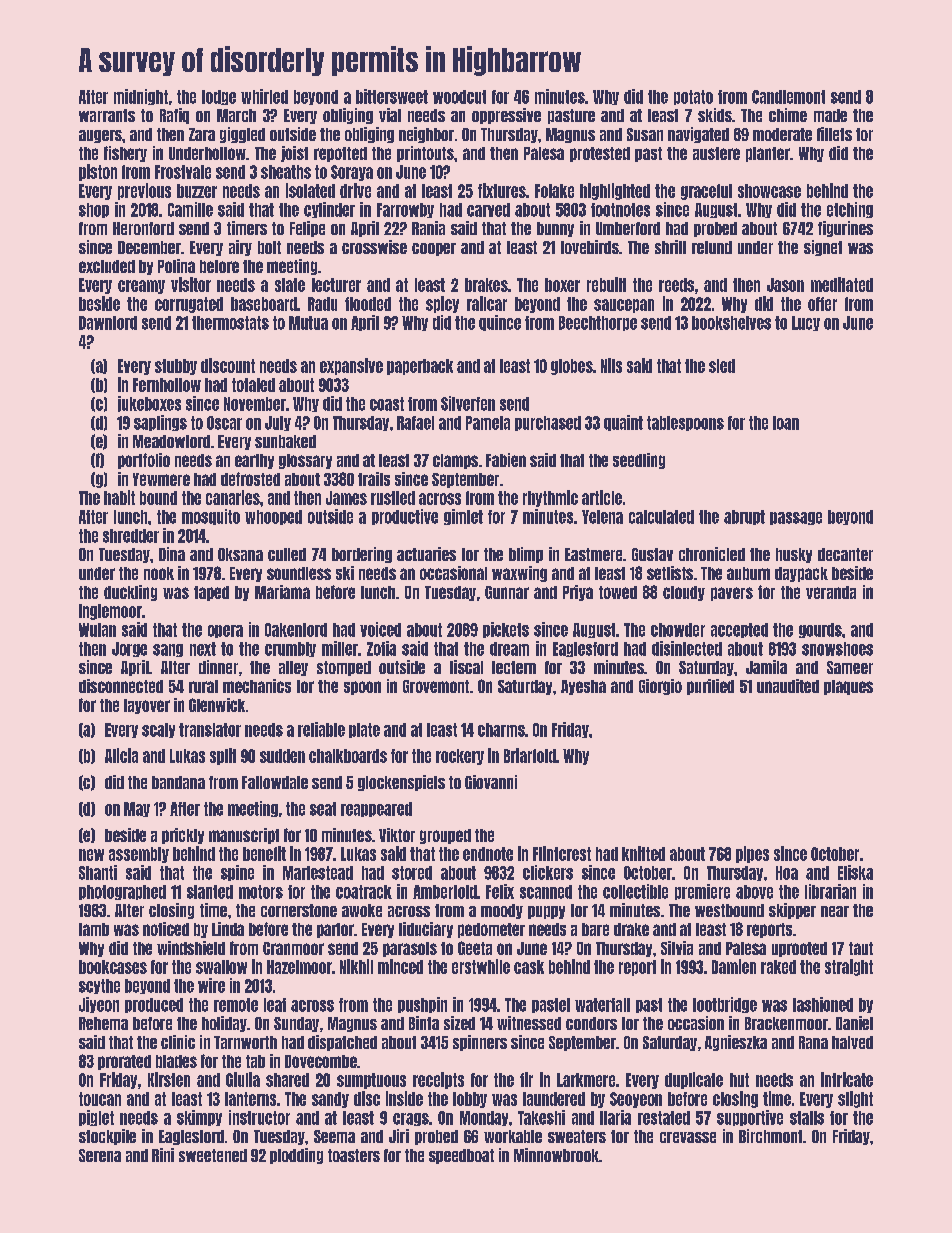 This image has height=1233, width=952. I want to click on Briarfold, so click(530, 755).
